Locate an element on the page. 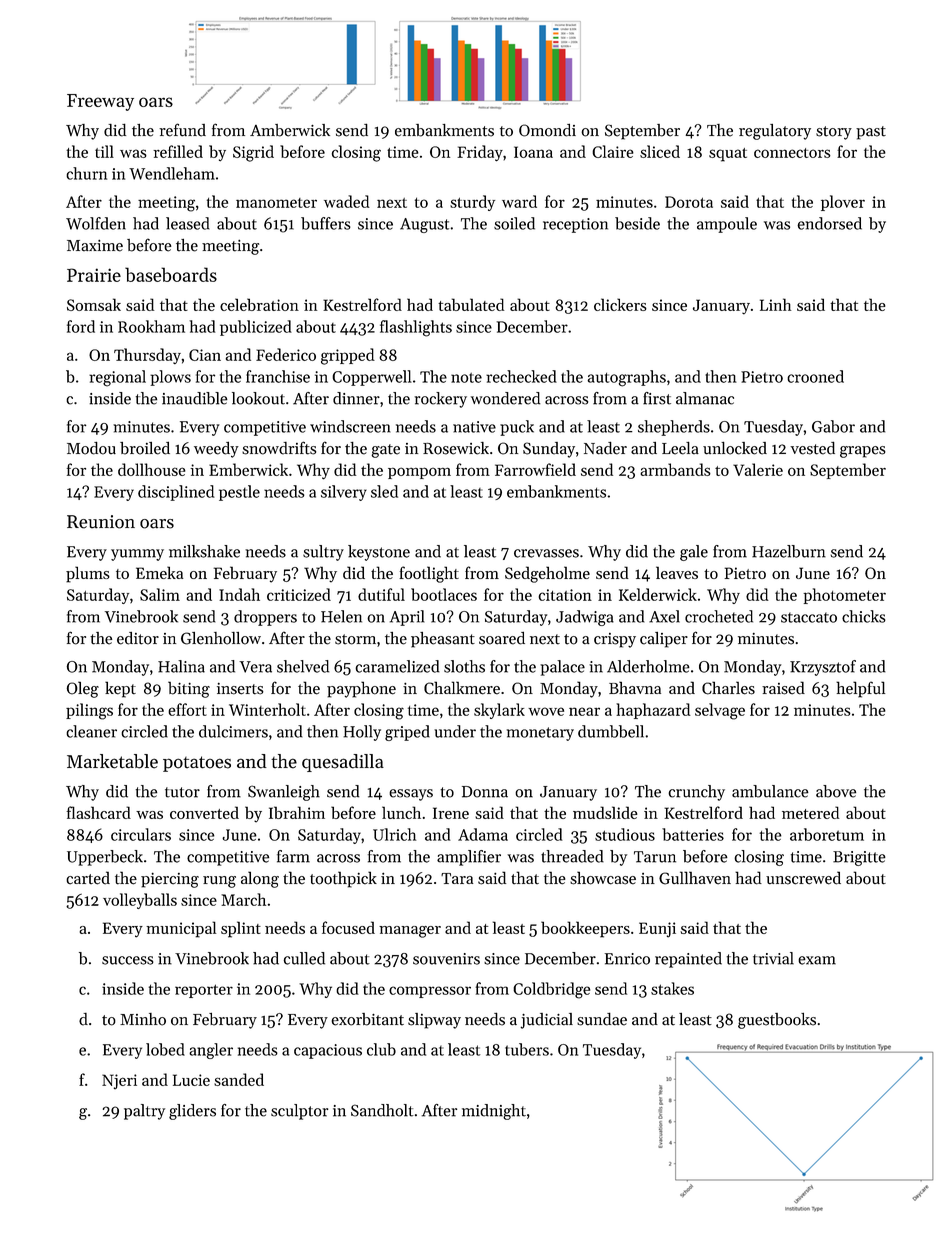  clickers is located at coordinates (620, 304).
